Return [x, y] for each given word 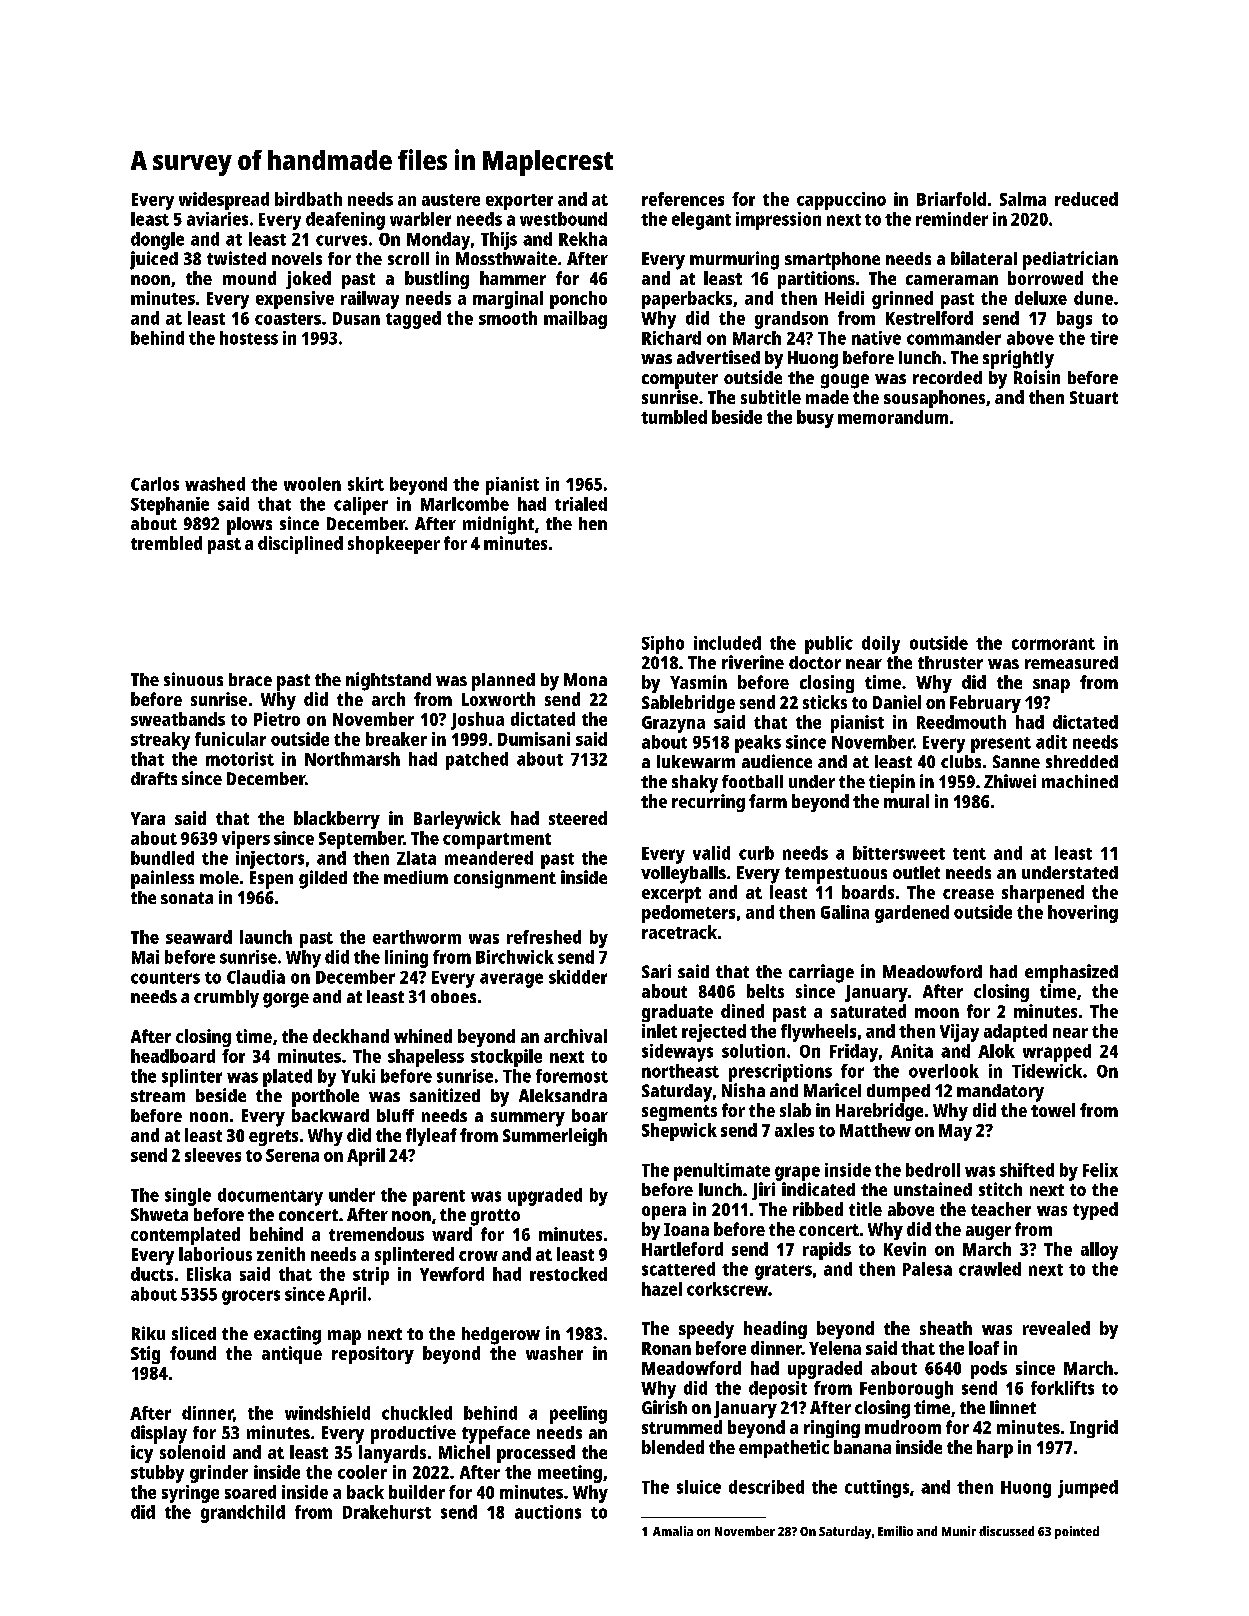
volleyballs [683, 875]
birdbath [308, 199]
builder [417, 1492]
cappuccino [841, 201]
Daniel [897, 702]
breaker [396, 739]
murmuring [734, 260]
